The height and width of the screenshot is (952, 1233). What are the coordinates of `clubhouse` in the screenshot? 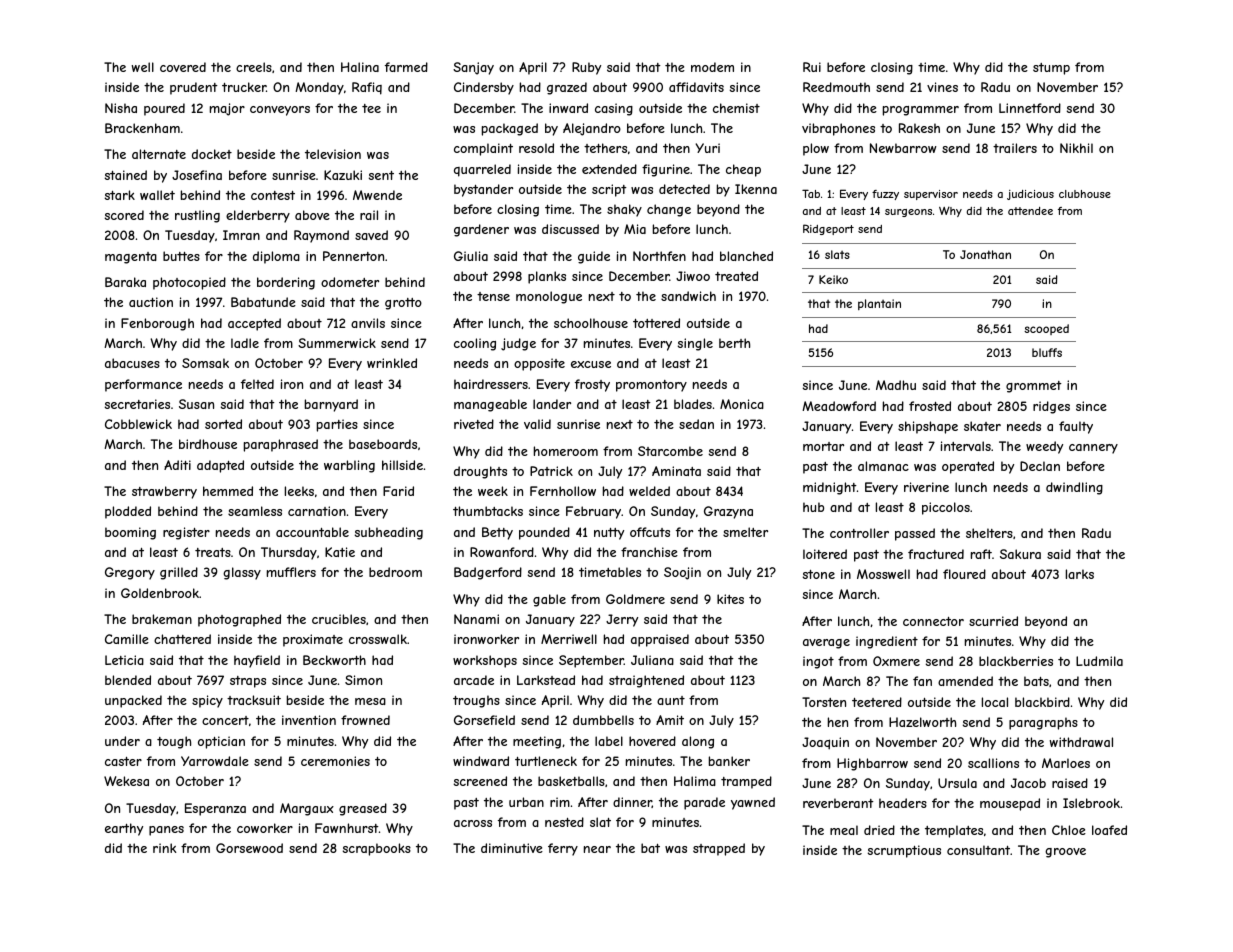 It's located at (1085, 194).
